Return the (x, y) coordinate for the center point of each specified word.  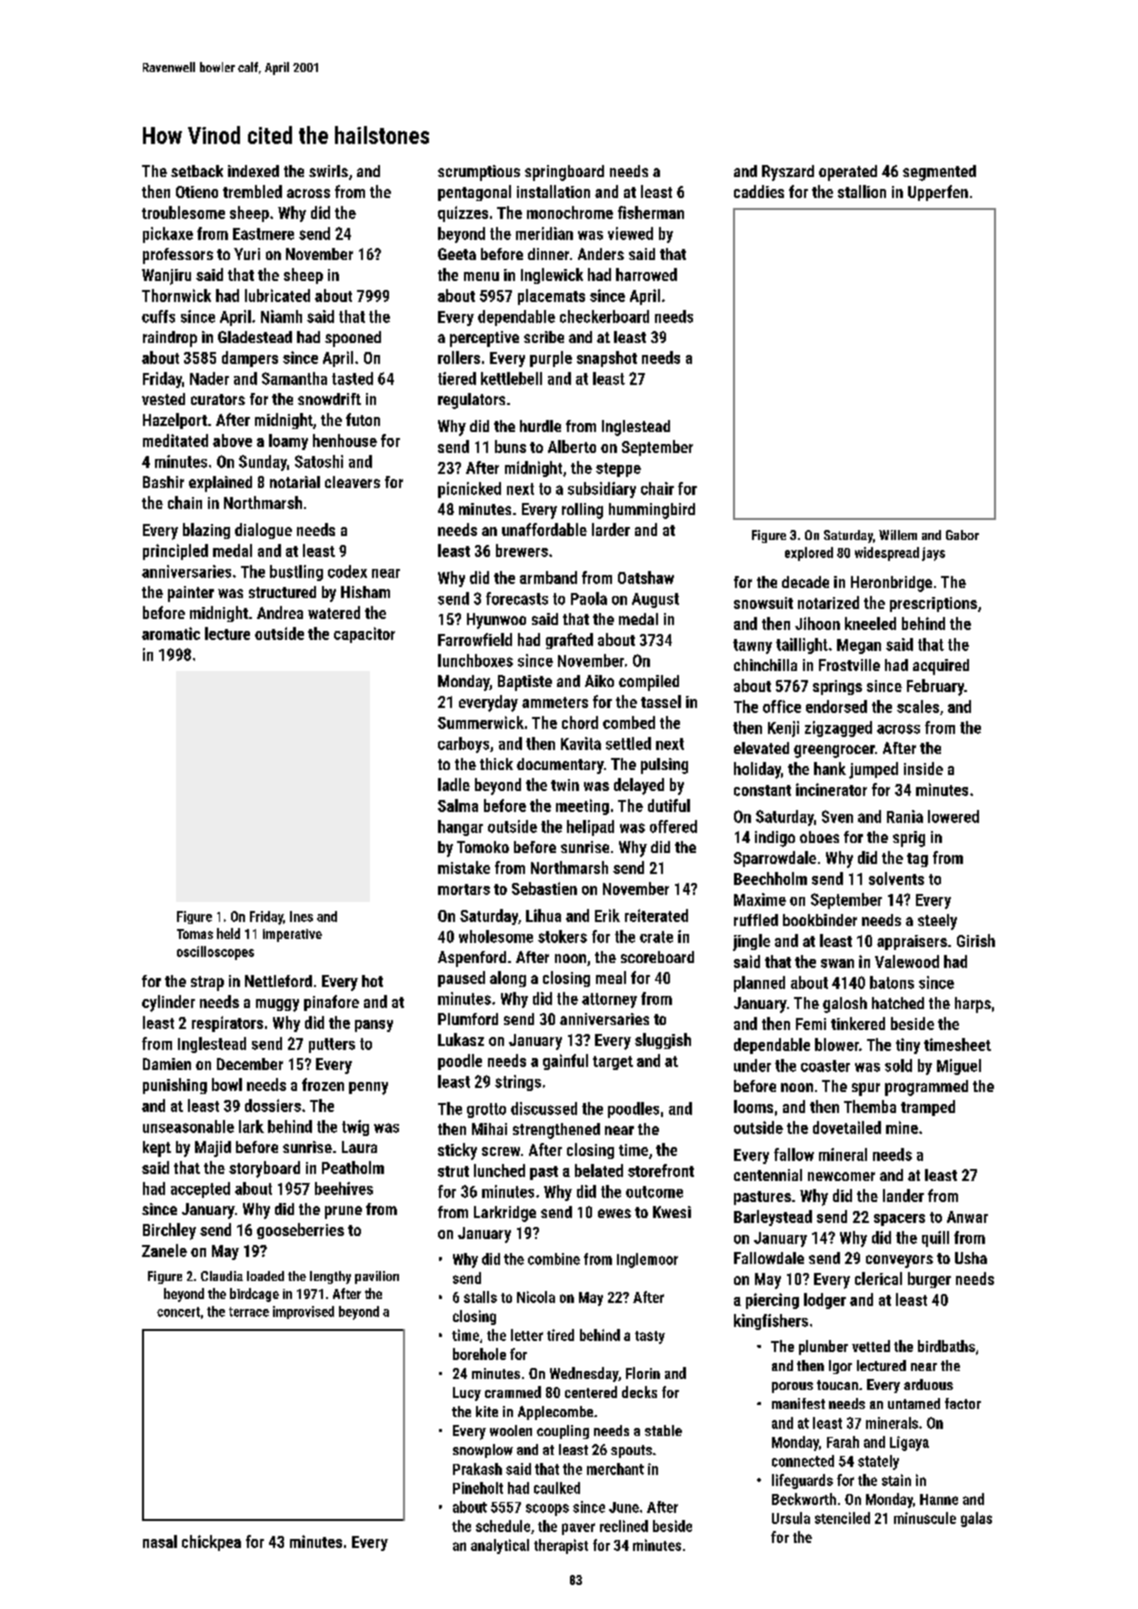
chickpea (211, 1543)
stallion (862, 191)
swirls (328, 171)
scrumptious (479, 173)
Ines (301, 916)
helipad (590, 828)
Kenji (783, 729)
